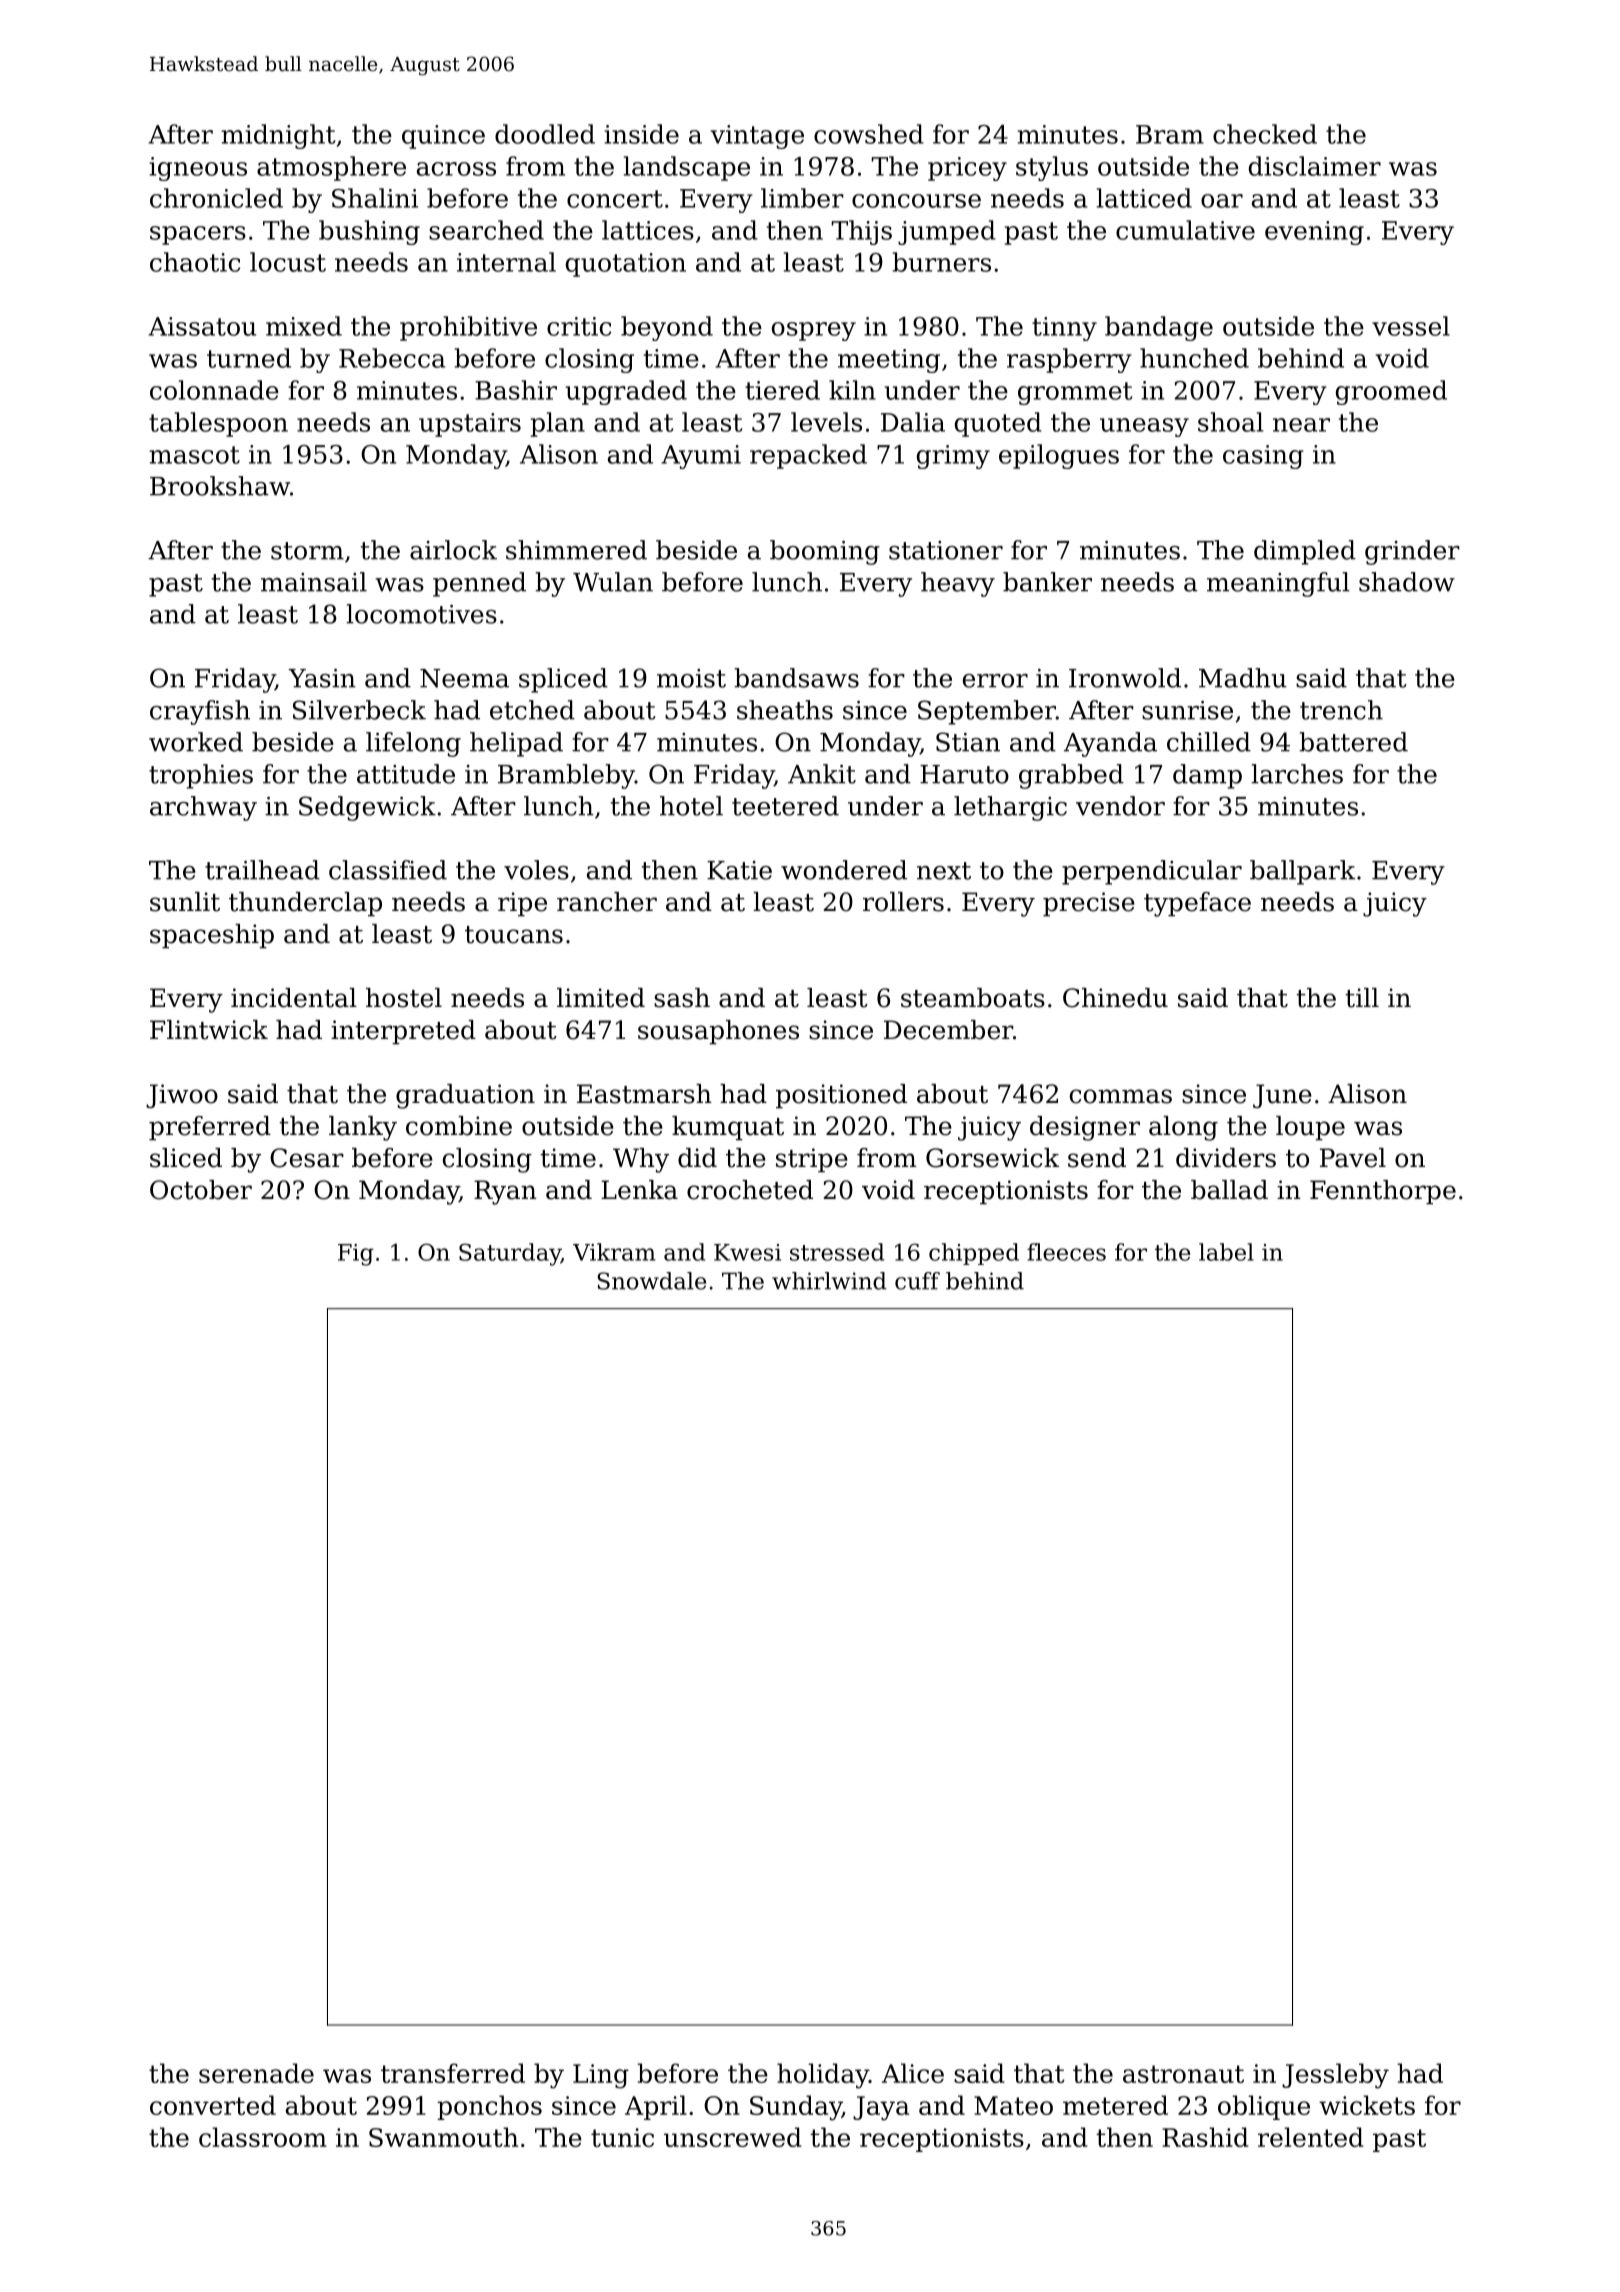 The image size is (1620, 2292). Describe the element at coordinates (1197, 904) in the screenshot. I see `typeface` at that location.
